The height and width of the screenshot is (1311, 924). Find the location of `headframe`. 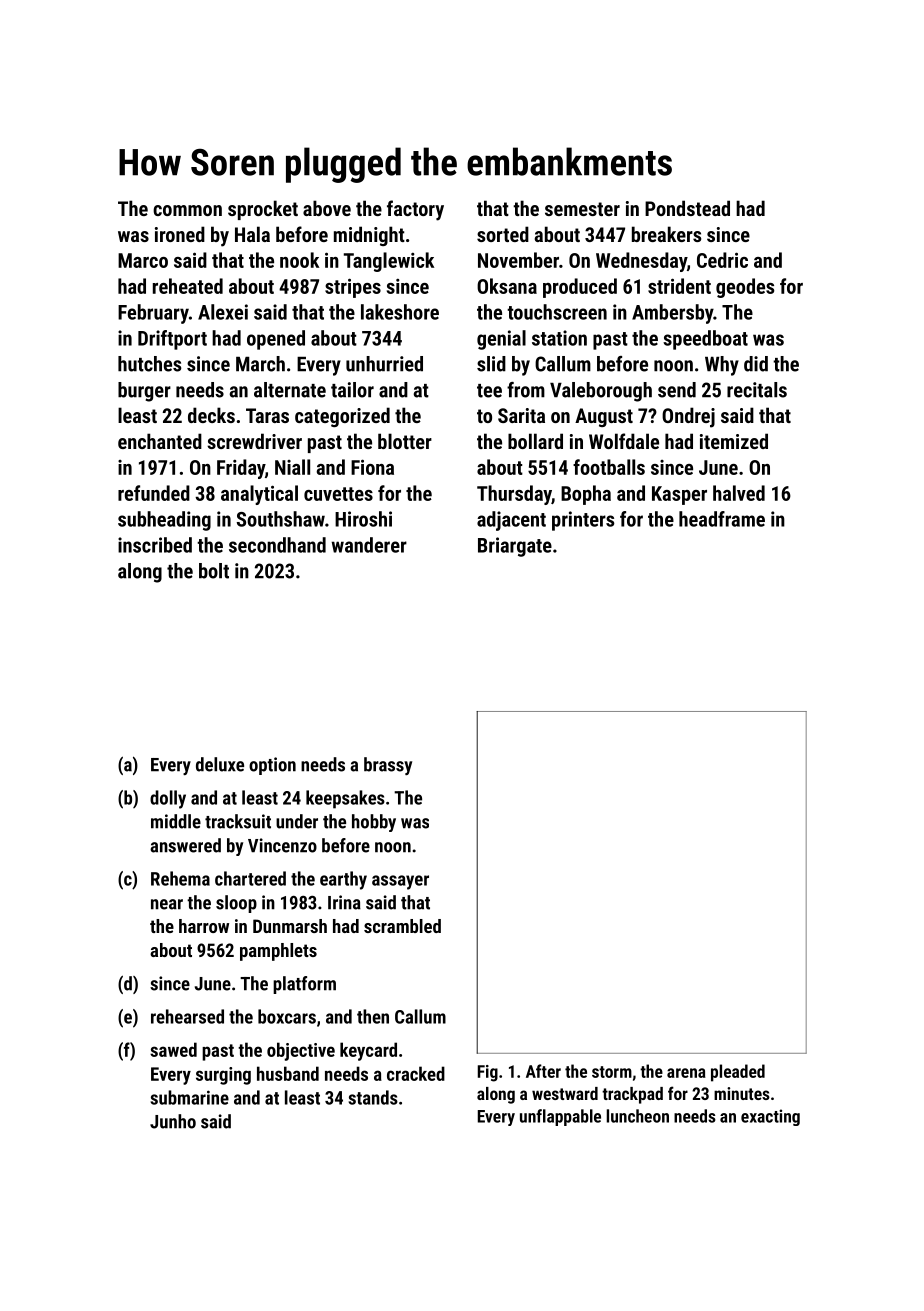

headframe is located at coordinates (722, 519).
